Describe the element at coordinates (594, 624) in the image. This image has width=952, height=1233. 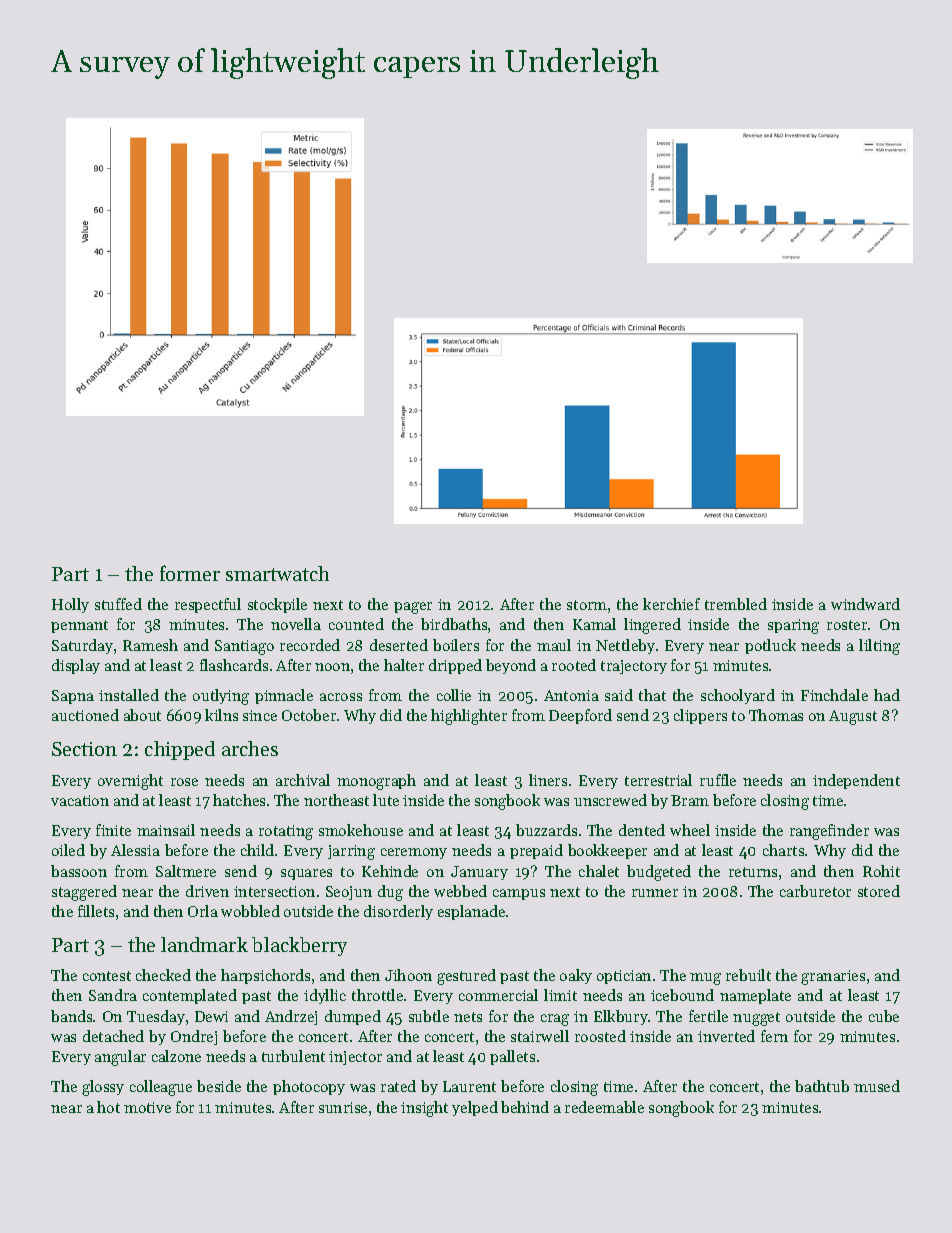
I see `Kamal` at that location.
